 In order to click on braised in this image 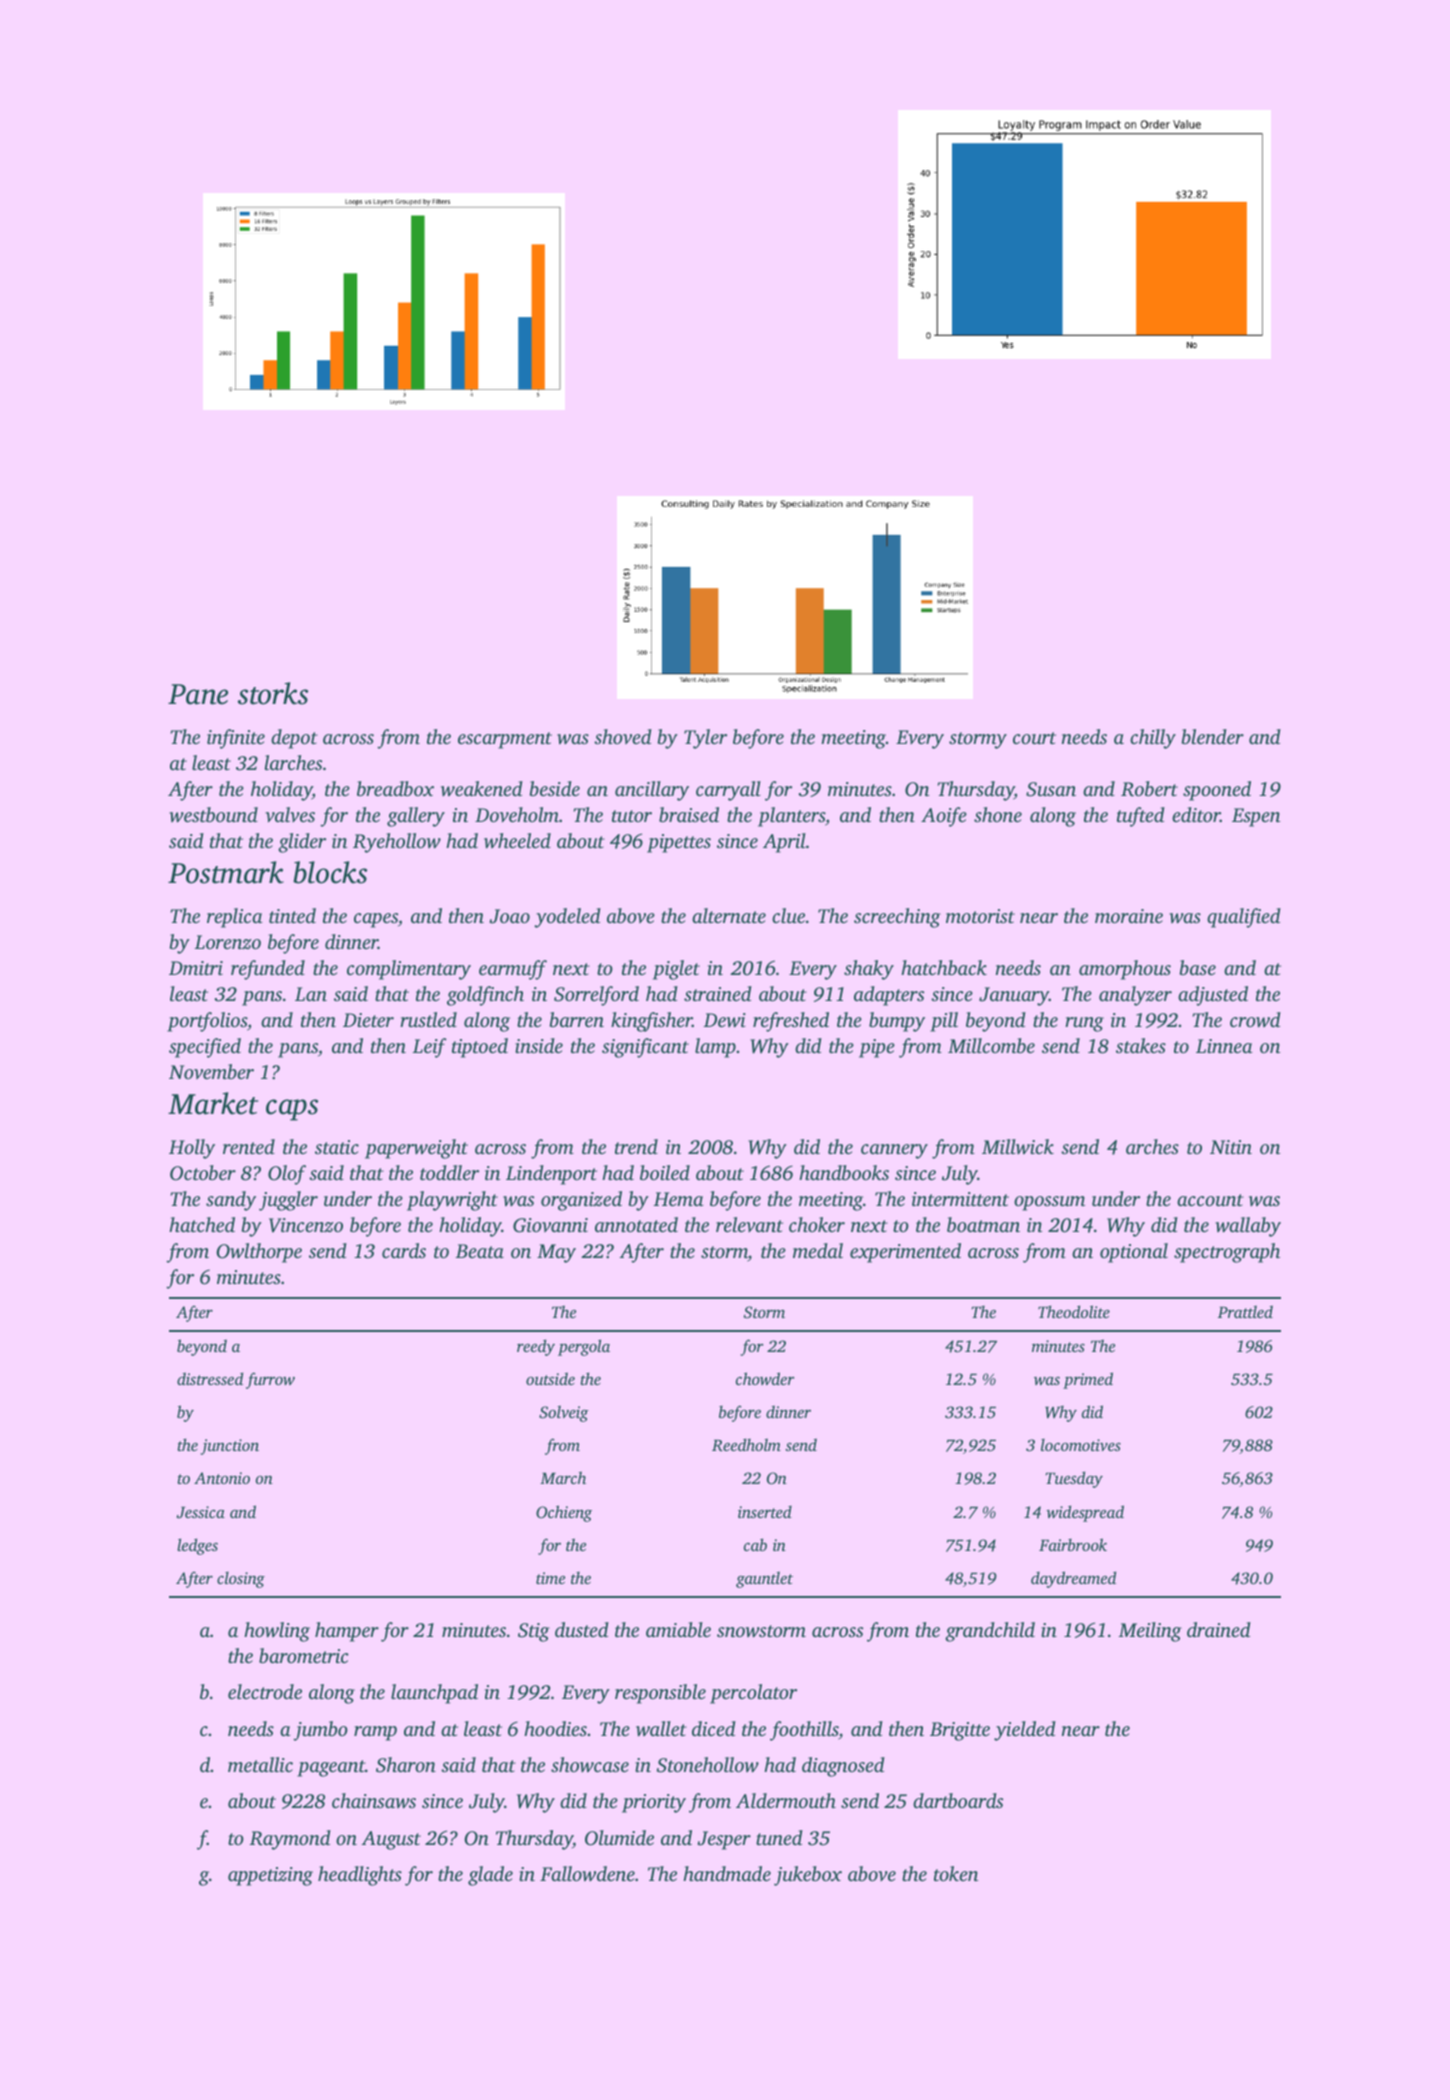, I will do `click(689, 814)`.
